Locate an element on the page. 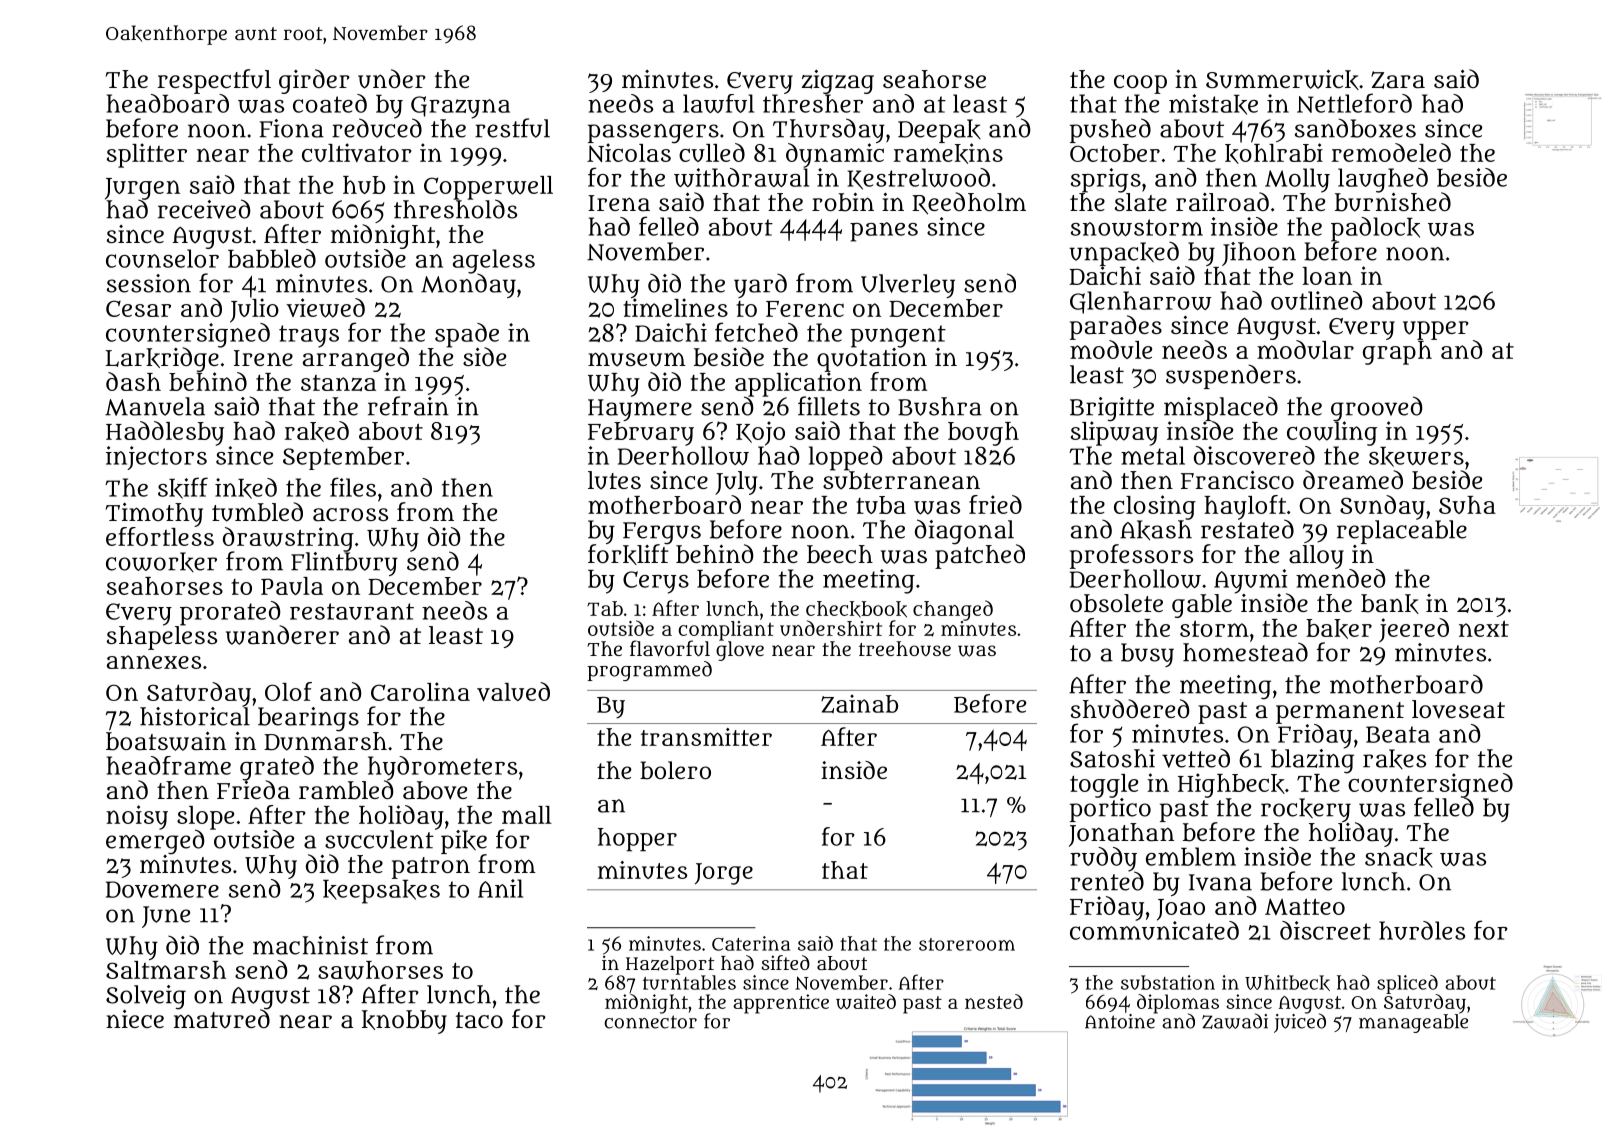  Zawadi is located at coordinates (1235, 1021).
